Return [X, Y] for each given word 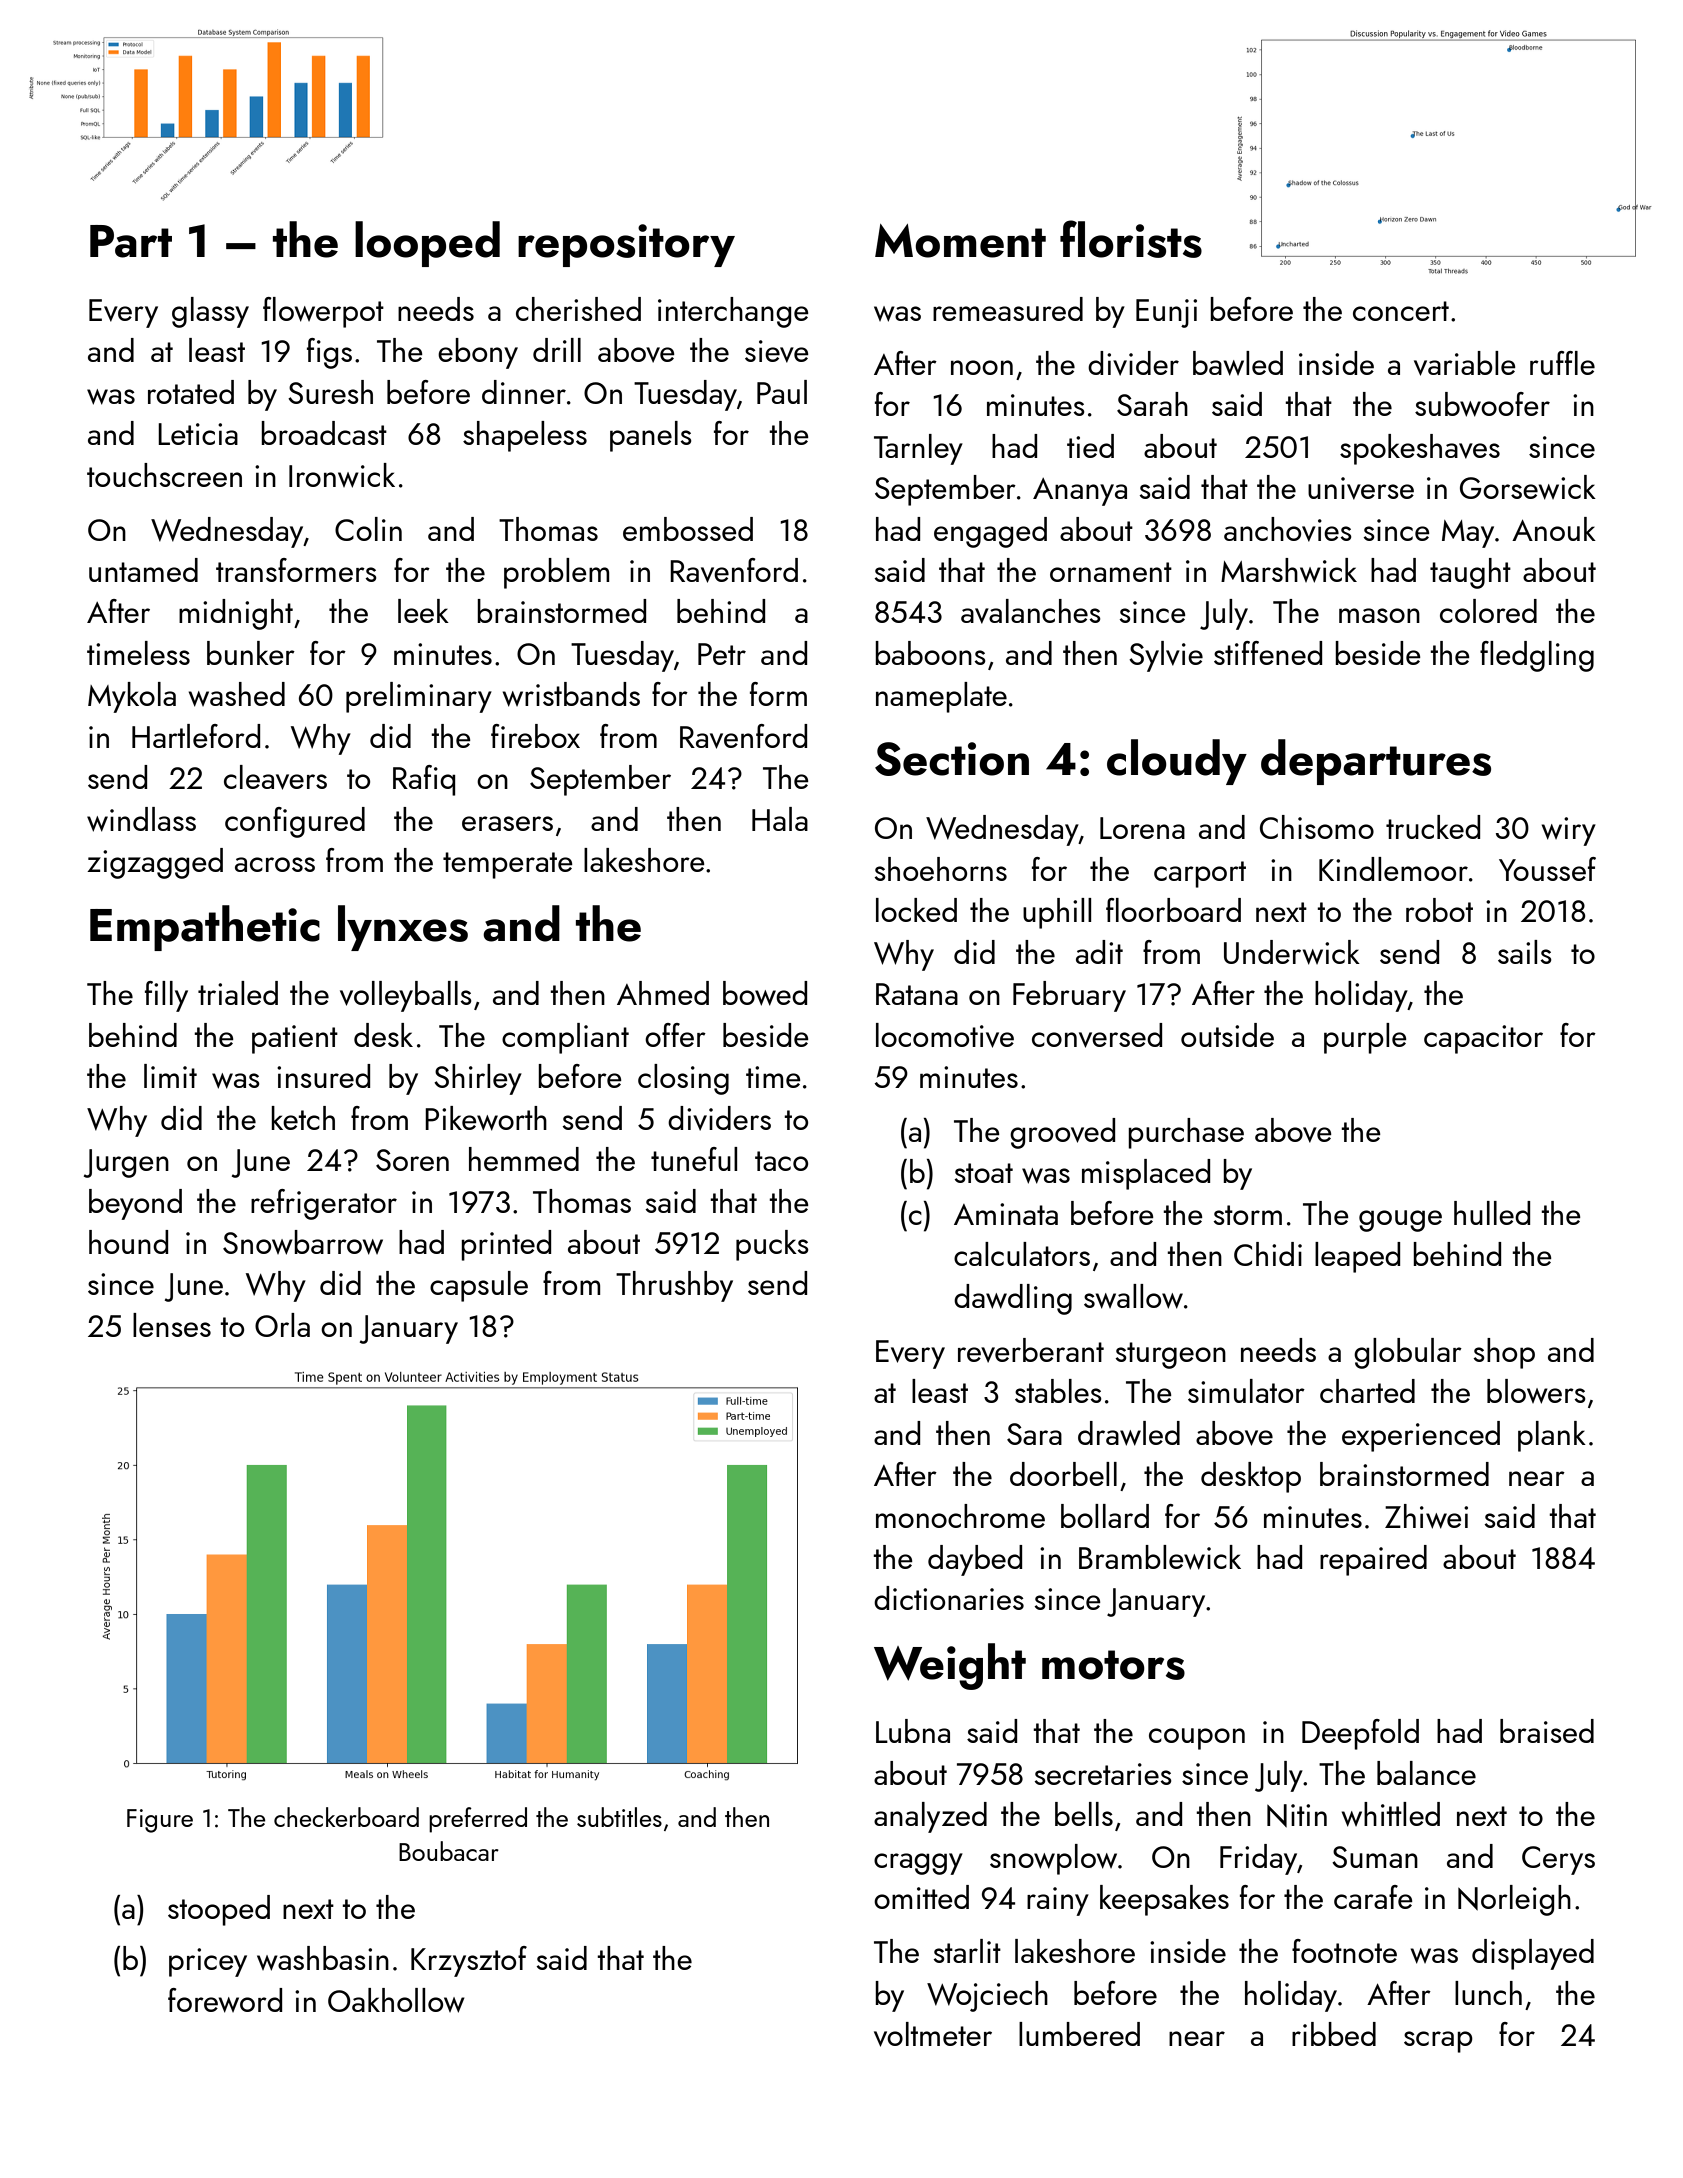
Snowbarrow [303, 1242]
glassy [210, 312]
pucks [772, 1245]
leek [423, 611]
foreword [225, 2000]
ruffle [1562, 363]
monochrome [960, 1516]
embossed [688, 529]
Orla [282, 1325]
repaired [1373, 1560]
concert [1401, 311]
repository [626, 245]
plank [1552, 1436]
